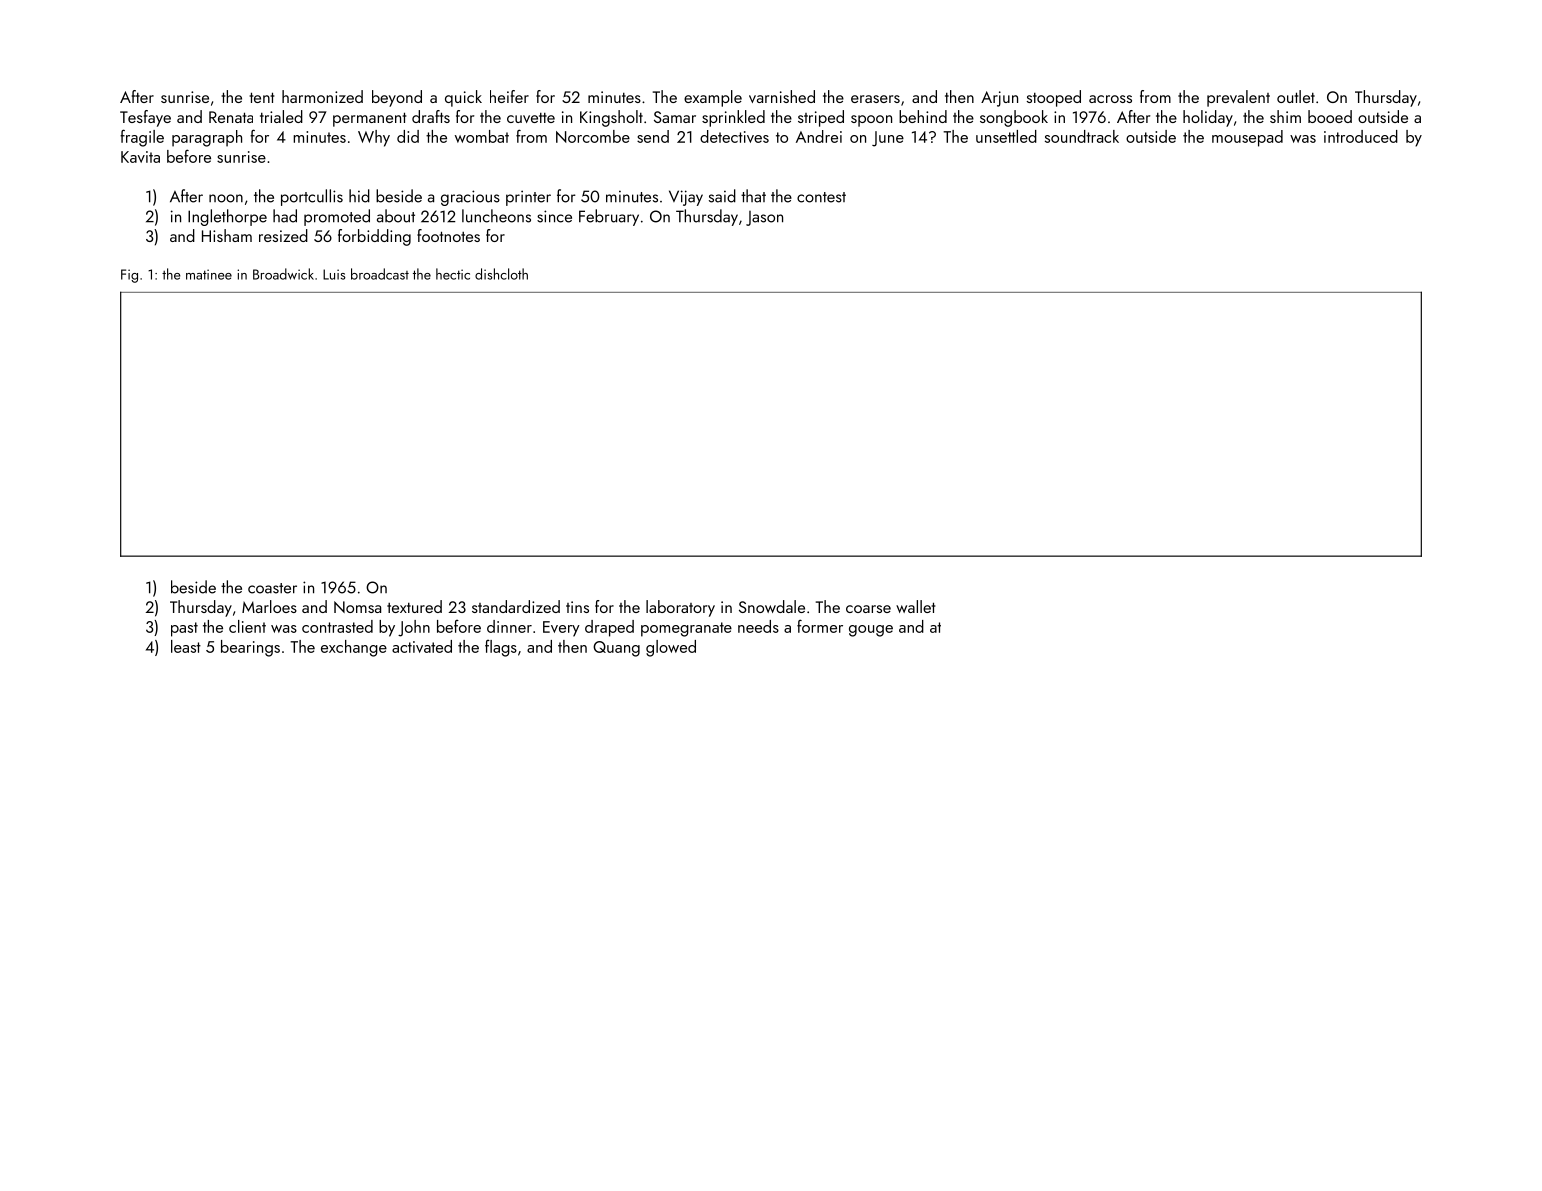  I want to click on dishcloth, so click(501, 274).
